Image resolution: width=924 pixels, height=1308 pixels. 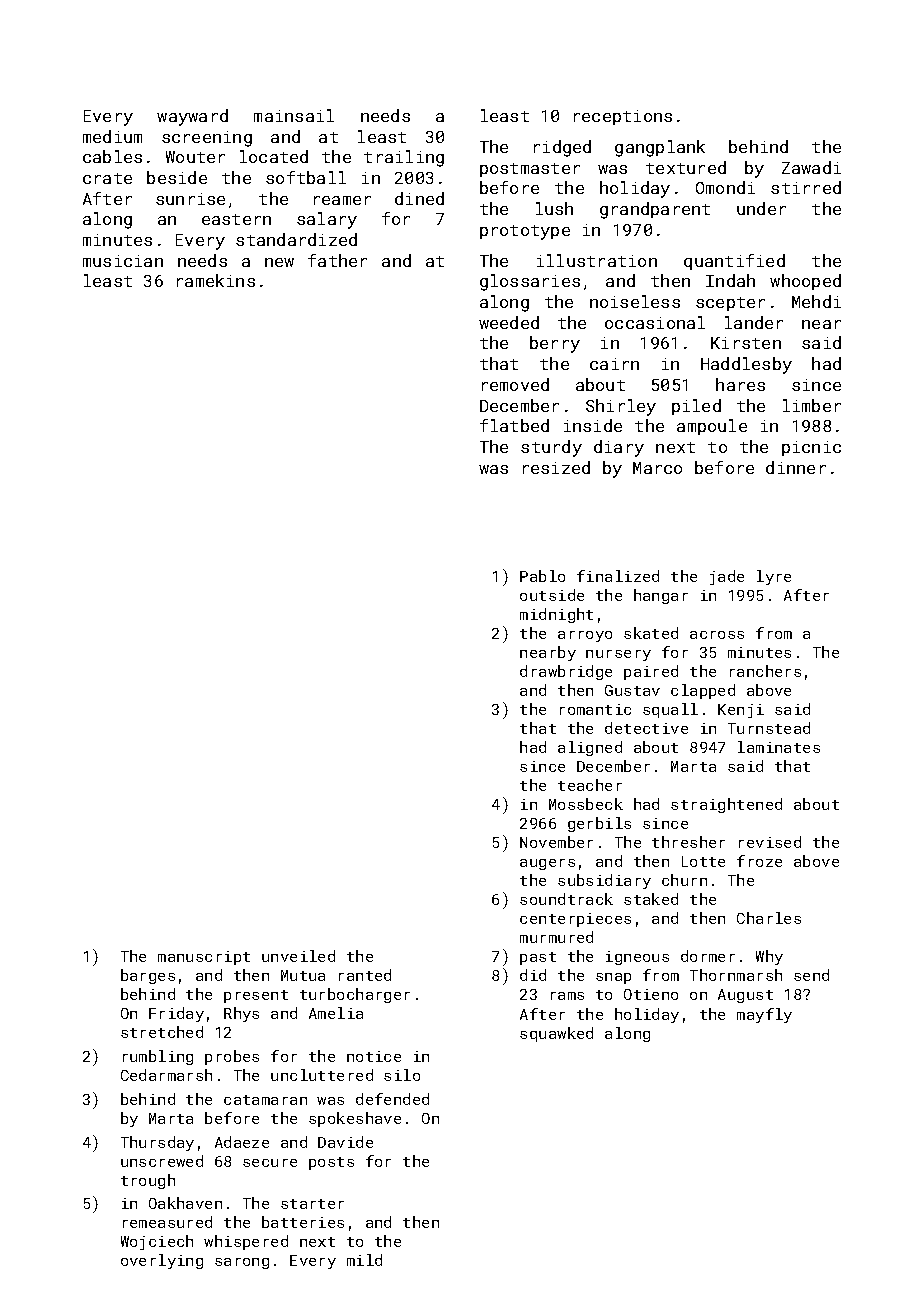 I want to click on November, so click(x=556, y=842).
